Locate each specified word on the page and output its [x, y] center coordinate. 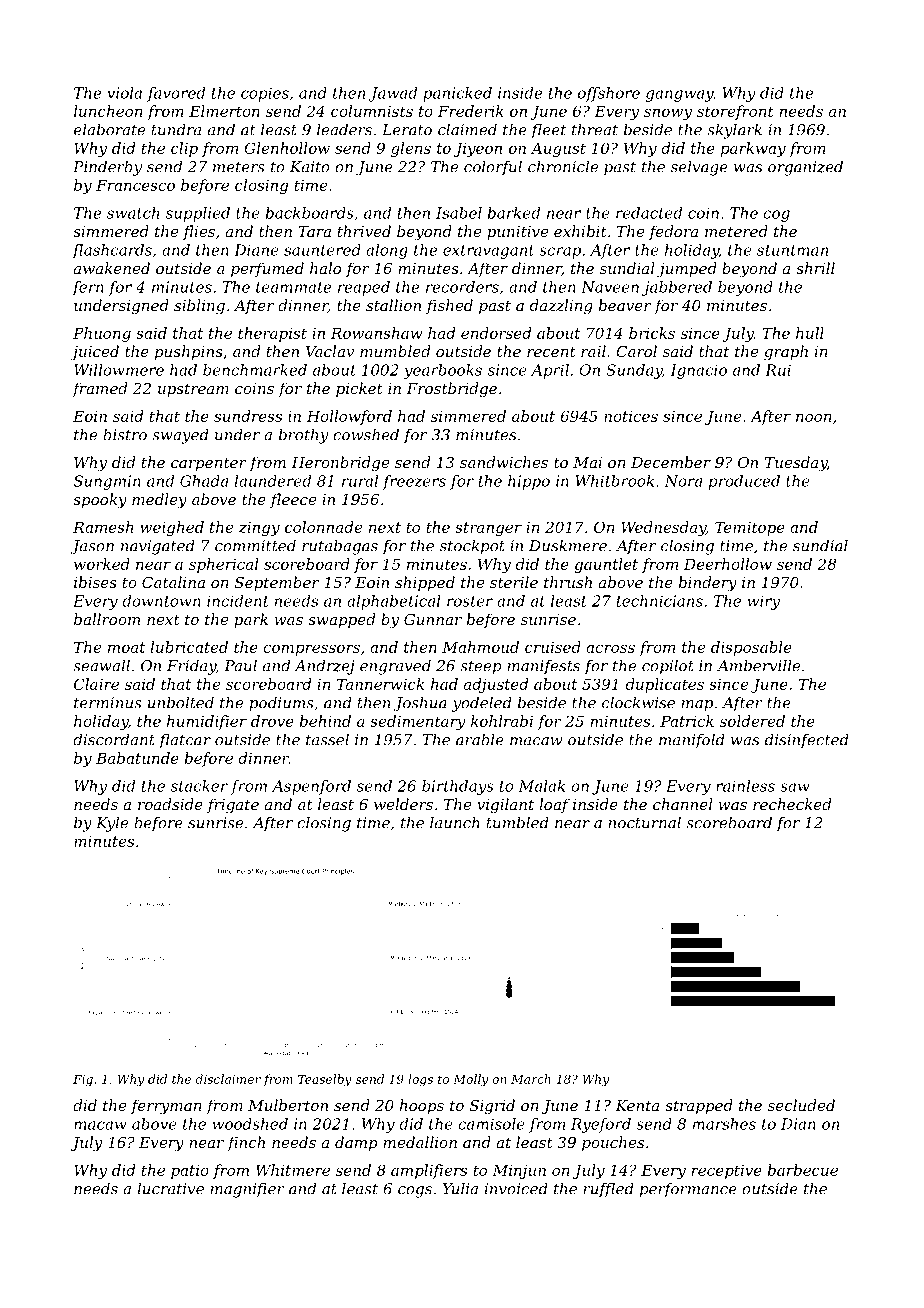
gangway [680, 96]
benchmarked [255, 370]
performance [688, 1190]
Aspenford [311, 787]
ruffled [608, 1190]
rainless [745, 786]
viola [124, 93]
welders [403, 804]
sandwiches [504, 462]
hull [810, 333]
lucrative [171, 1188]
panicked [457, 94]
